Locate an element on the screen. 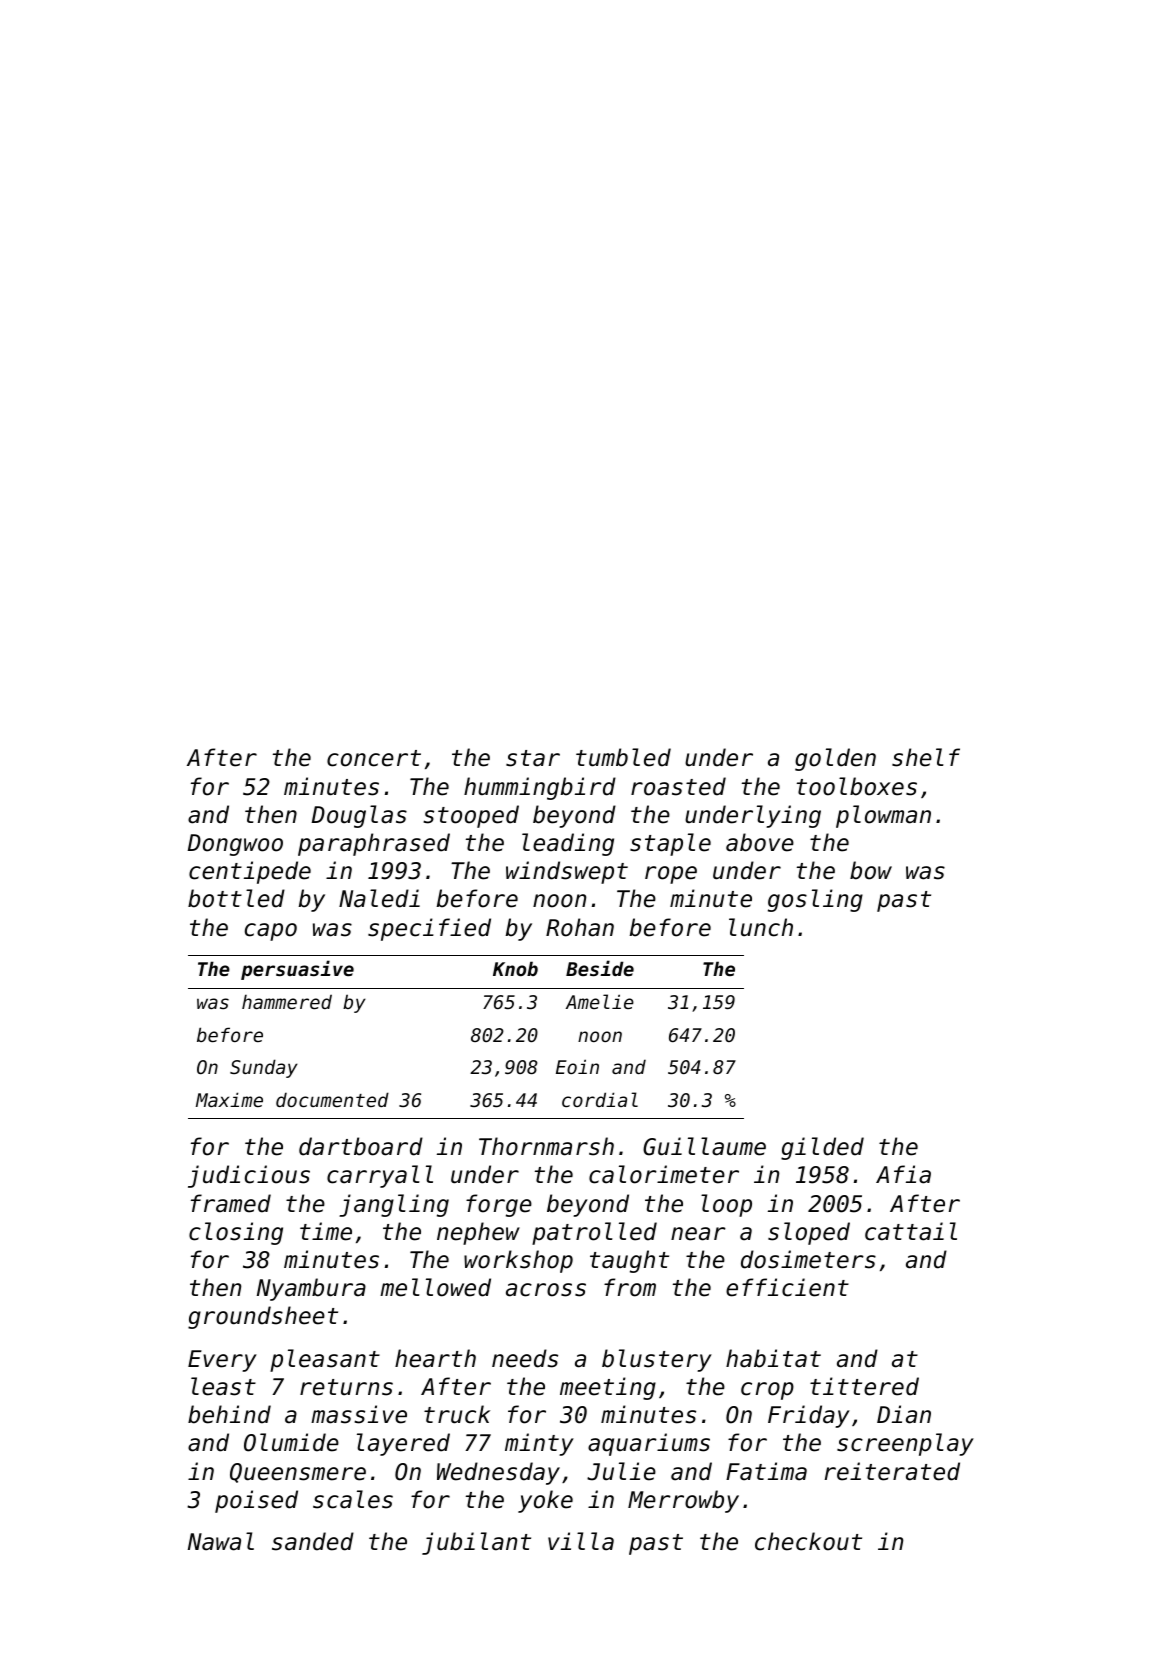 Image resolution: width=1165 pixels, height=1654 pixels. jubilant is located at coordinates (476, 1543).
